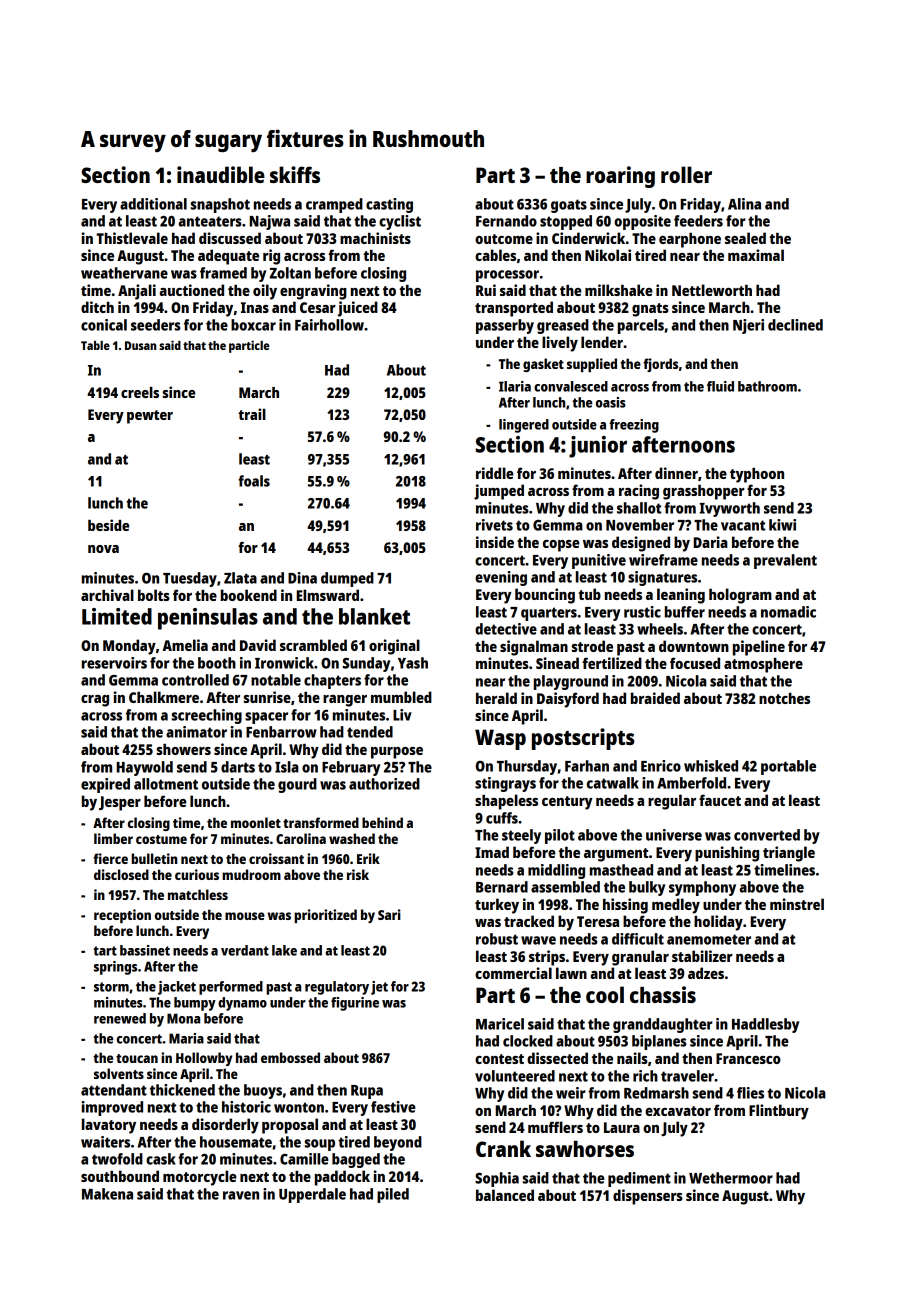 The height and width of the page is (1316, 908). Describe the element at coordinates (757, 475) in the page. I see `typhoon` at that location.
